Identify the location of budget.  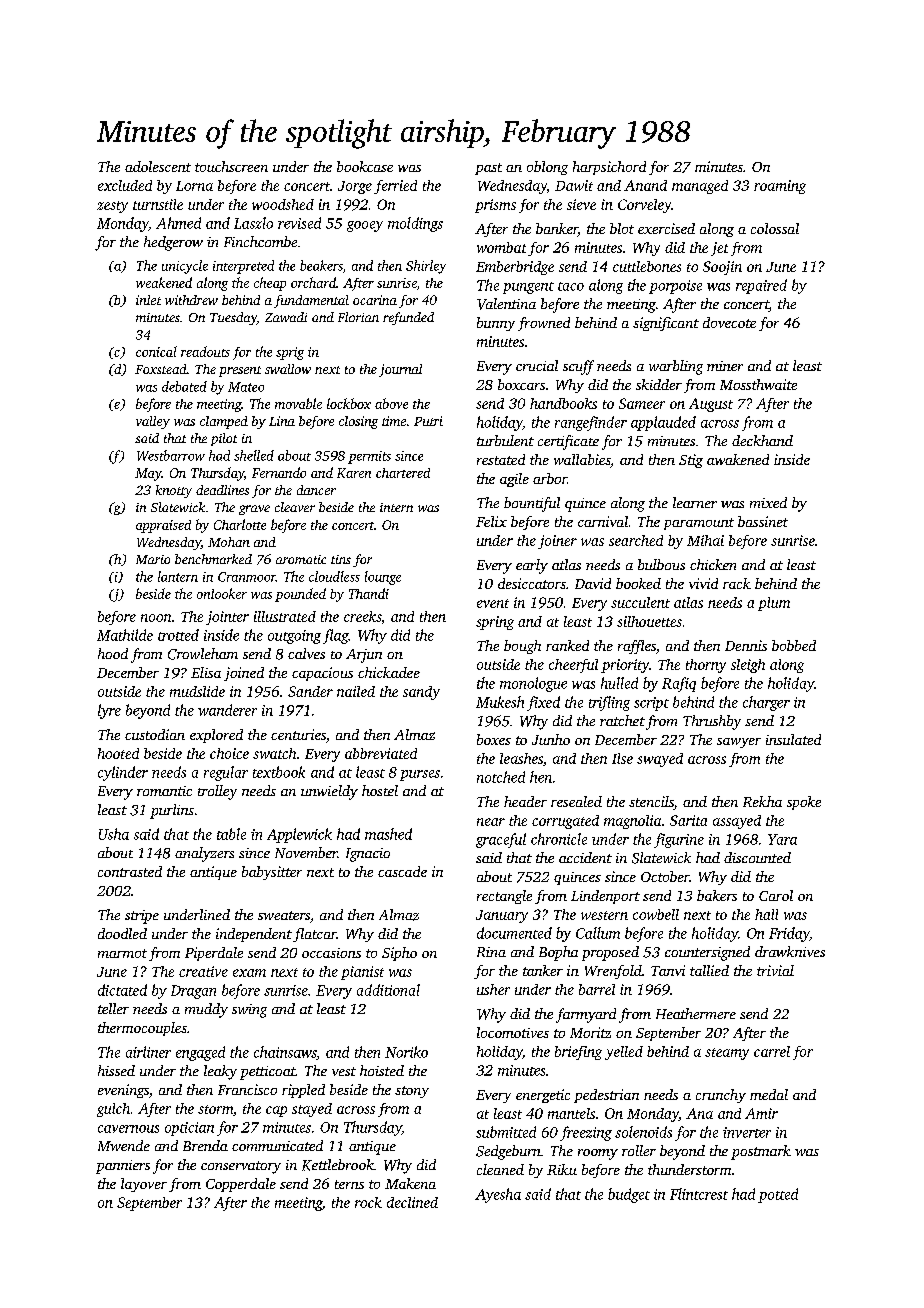
(629, 1195).
